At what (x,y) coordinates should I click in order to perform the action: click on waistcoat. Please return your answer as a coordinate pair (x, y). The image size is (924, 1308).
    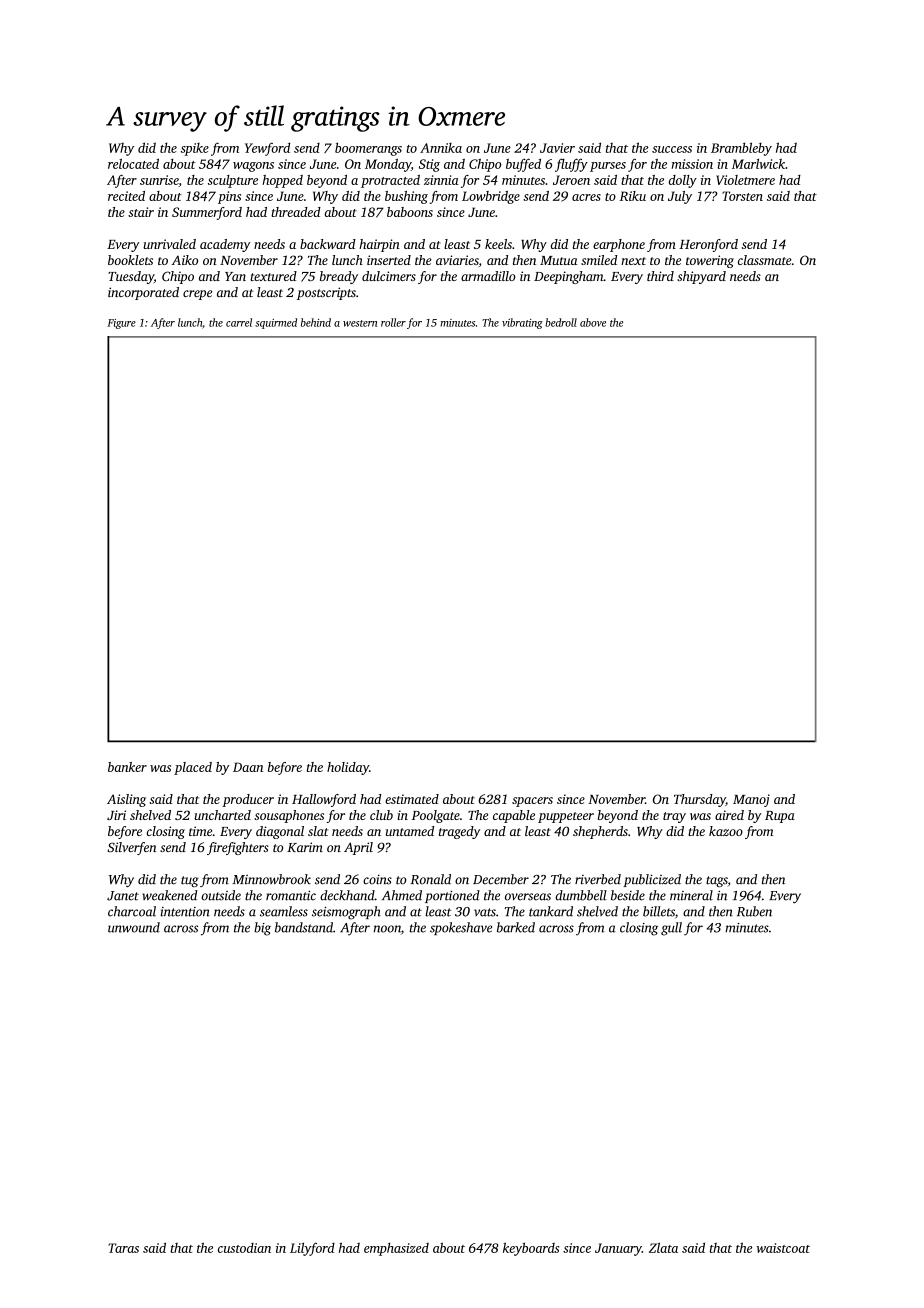
    Looking at the image, I should click on (783, 1248).
